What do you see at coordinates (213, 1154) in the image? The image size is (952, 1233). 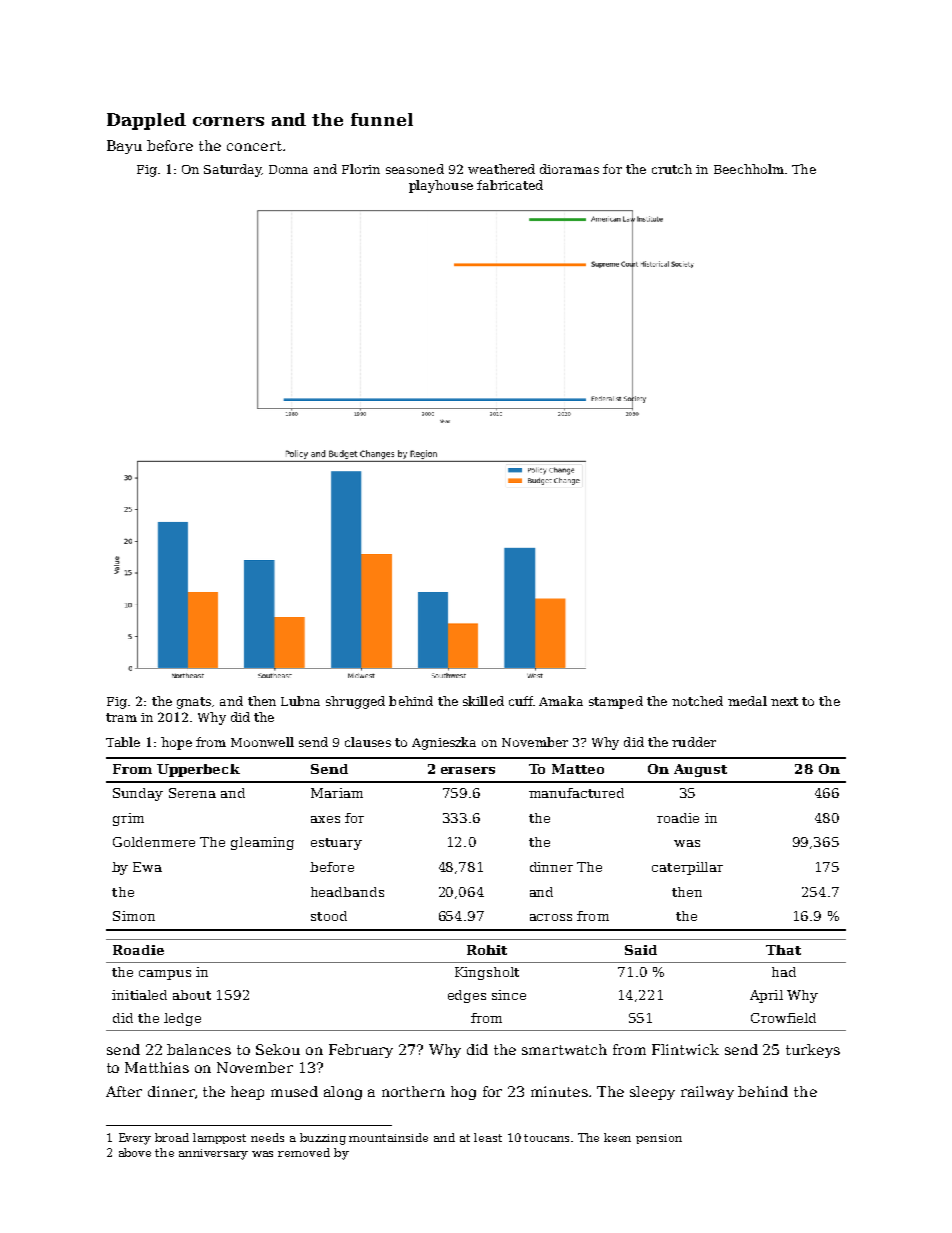 I see `anniversary` at bounding box center [213, 1154].
